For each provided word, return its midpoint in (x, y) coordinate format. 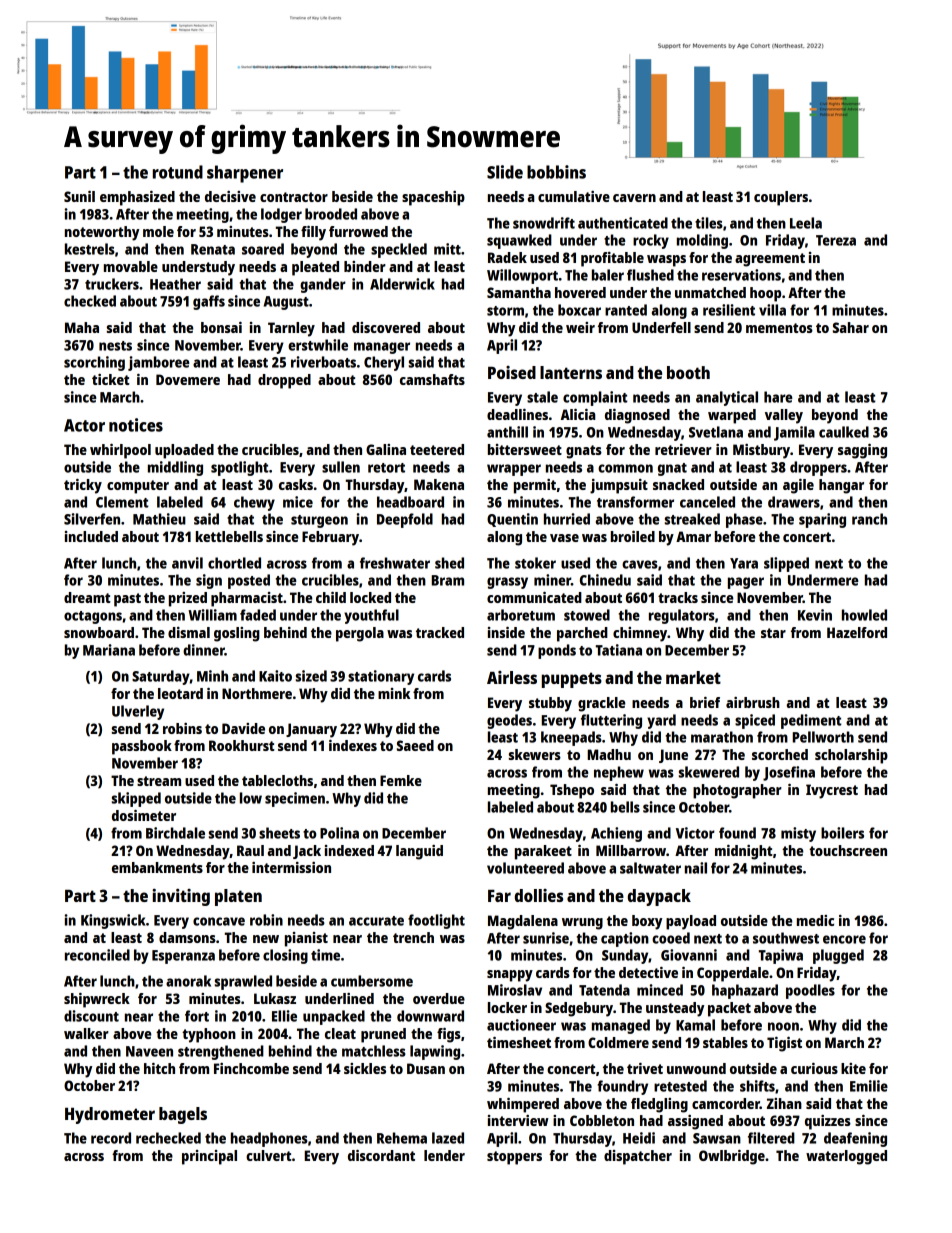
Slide (505, 172)
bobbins (556, 172)
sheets (279, 833)
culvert (269, 1155)
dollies (538, 895)
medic (815, 920)
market (693, 677)
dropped (284, 381)
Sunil (79, 196)
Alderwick (402, 284)
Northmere (257, 693)
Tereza (836, 240)
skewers (535, 754)
